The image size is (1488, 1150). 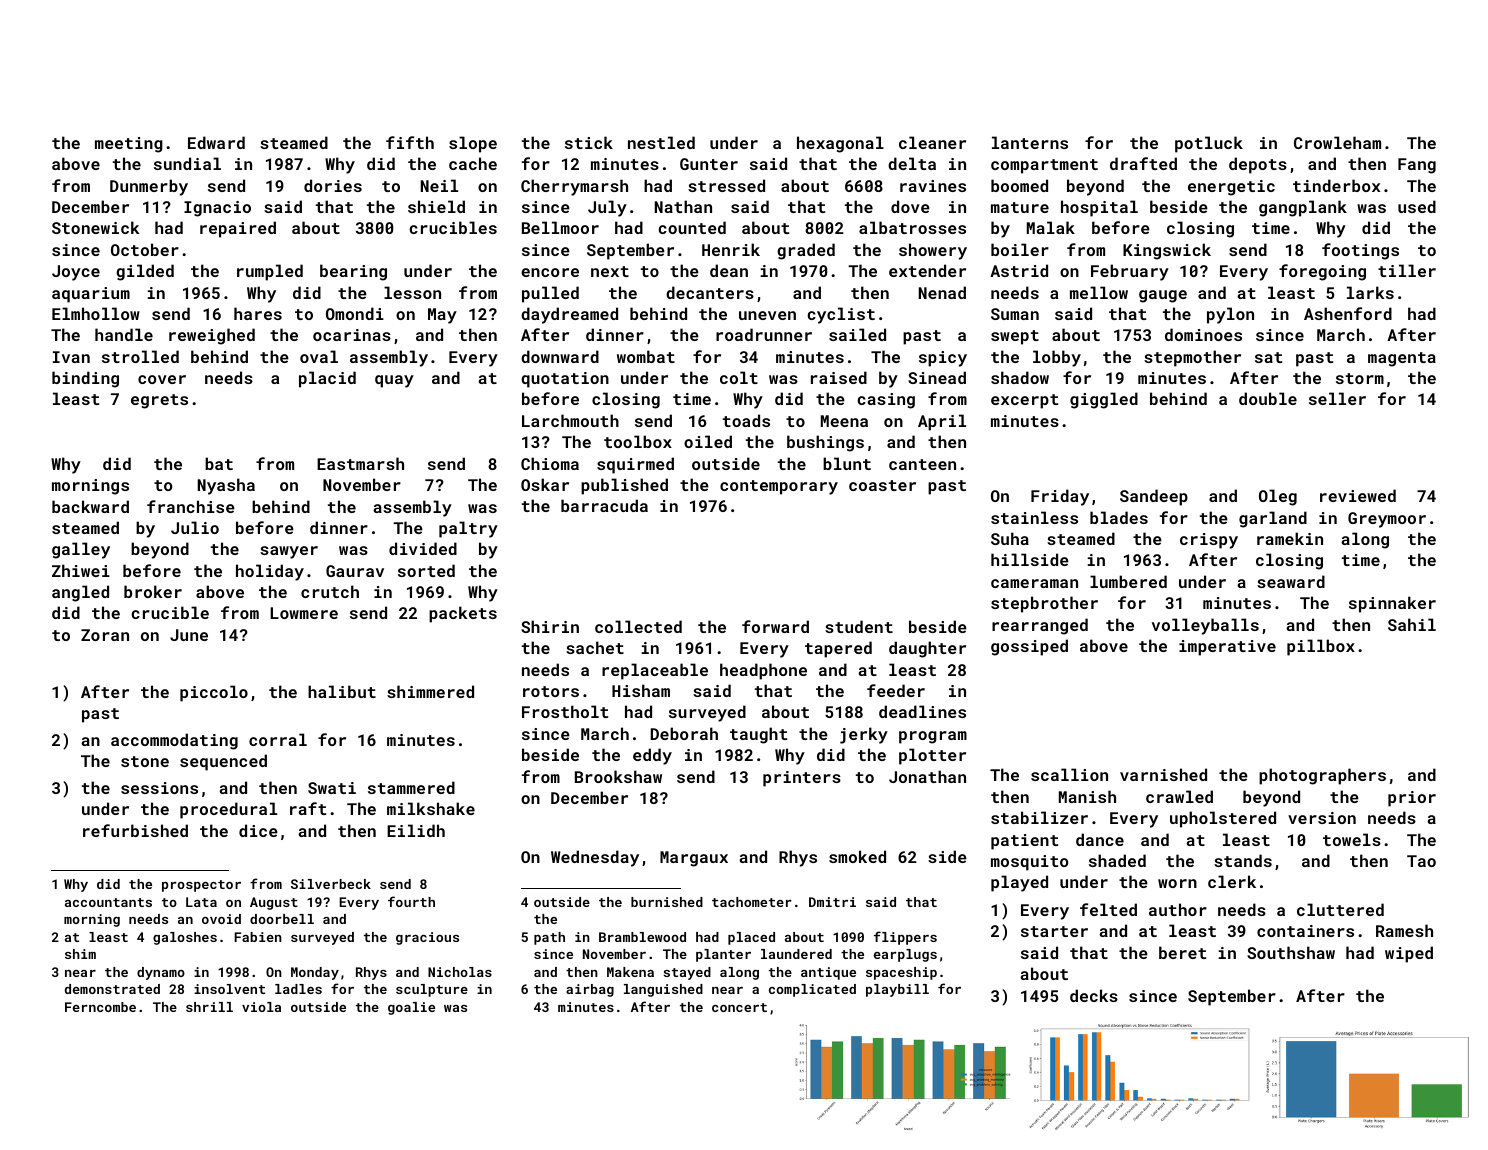 I want to click on repaired, so click(x=238, y=229).
